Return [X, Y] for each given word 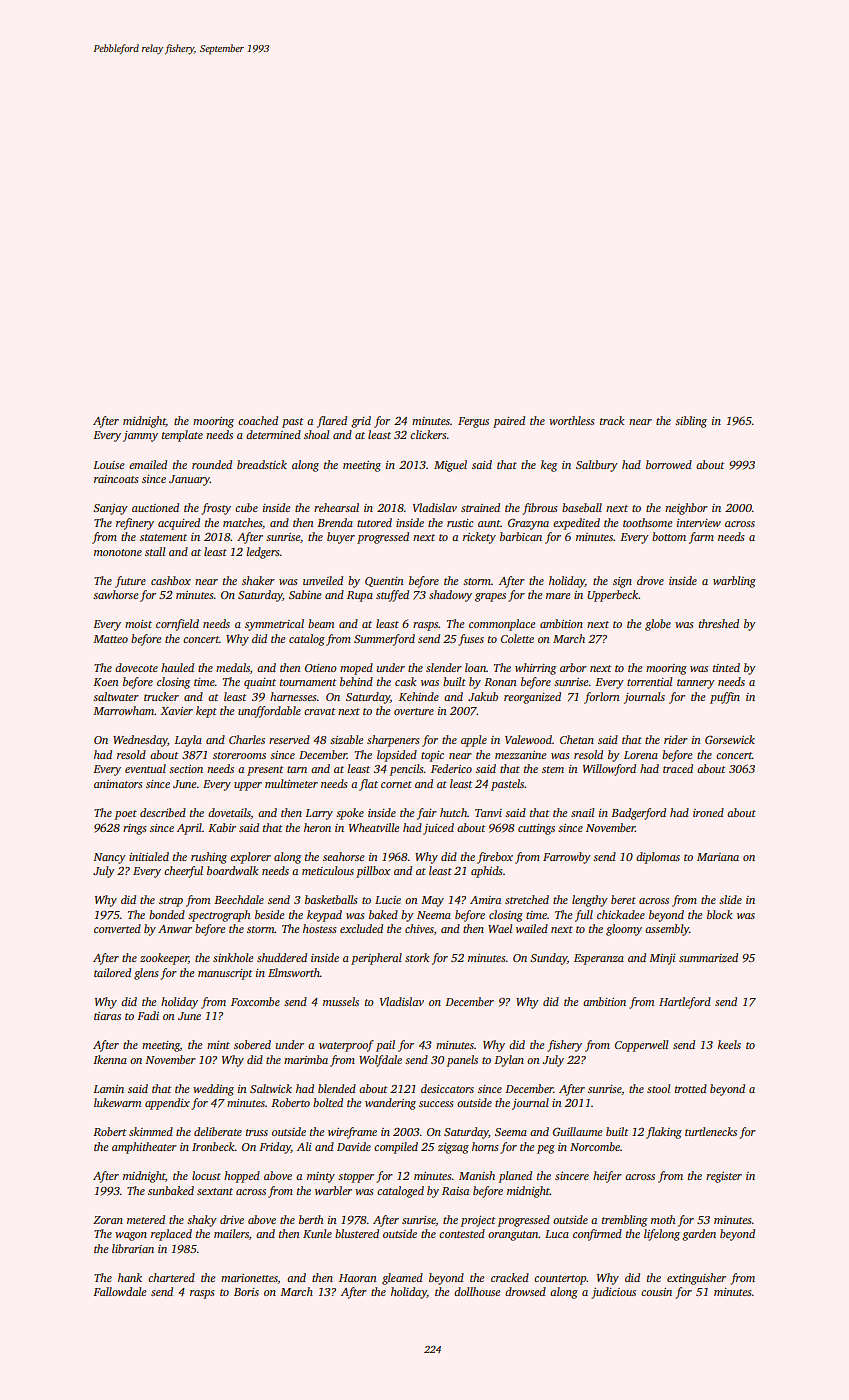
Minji [662, 959]
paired [509, 422]
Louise [109, 465]
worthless [572, 420]
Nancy [109, 858]
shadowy [450, 596]
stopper [356, 1178]
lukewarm [117, 1102]
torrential [650, 681]
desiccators [447, 1088]
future [130, 582]
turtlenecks [711, 1131]
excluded [361, 928]
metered [146, 1219]
